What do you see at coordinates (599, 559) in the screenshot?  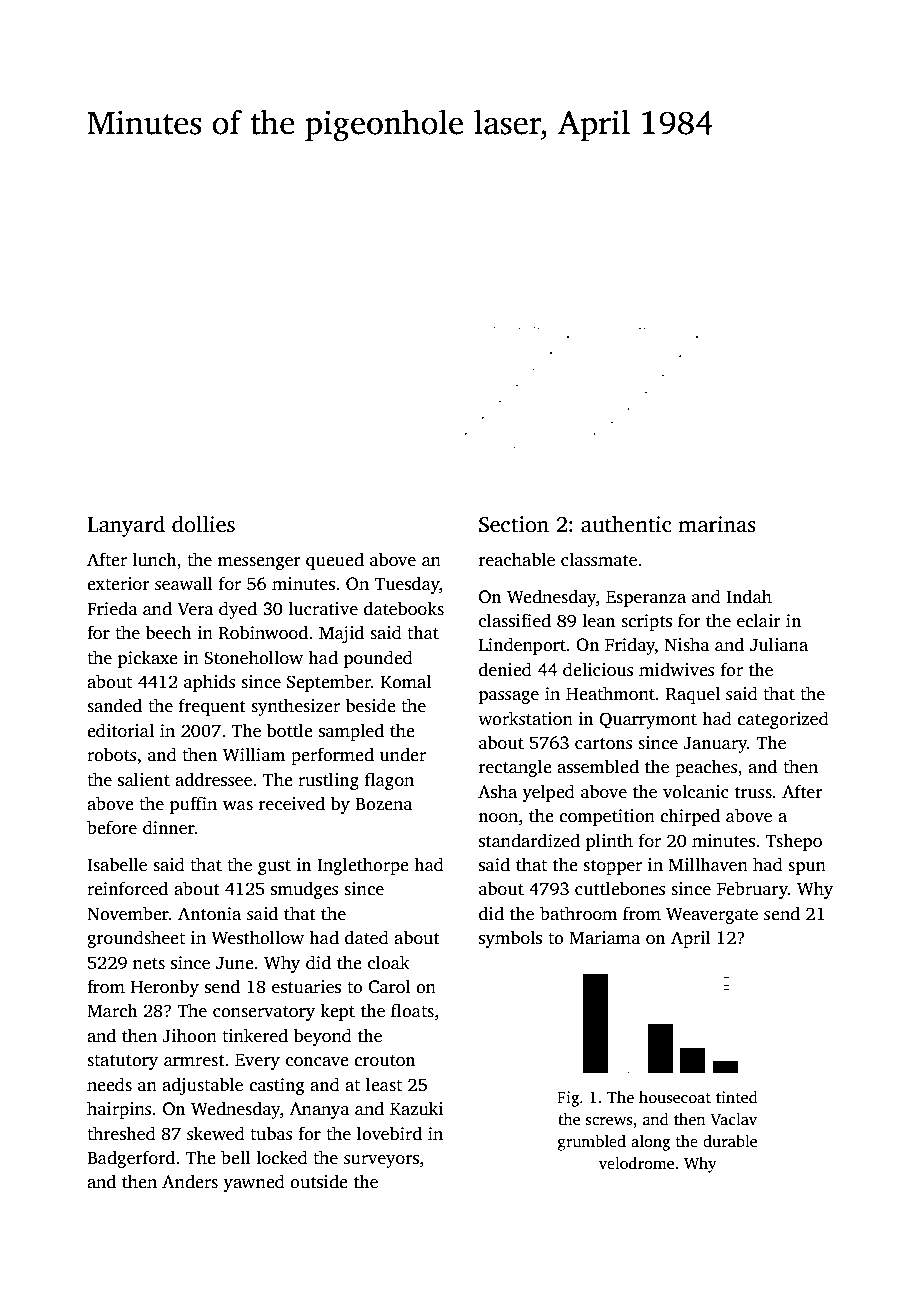 I see `classmate` at bounding box center [599, 559].
